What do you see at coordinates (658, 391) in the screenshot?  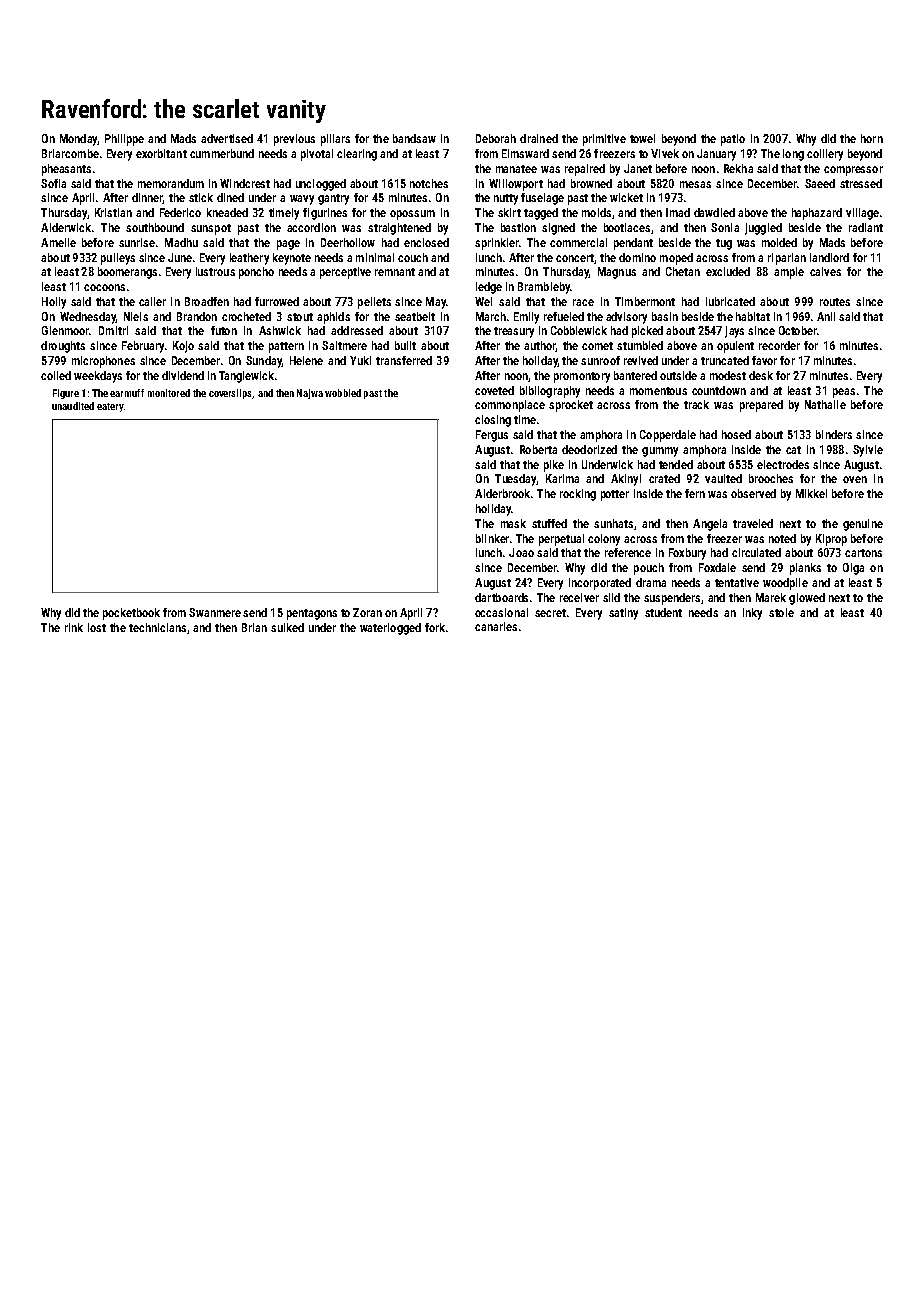 I see `momentous` at bounding box center [658, 391].
